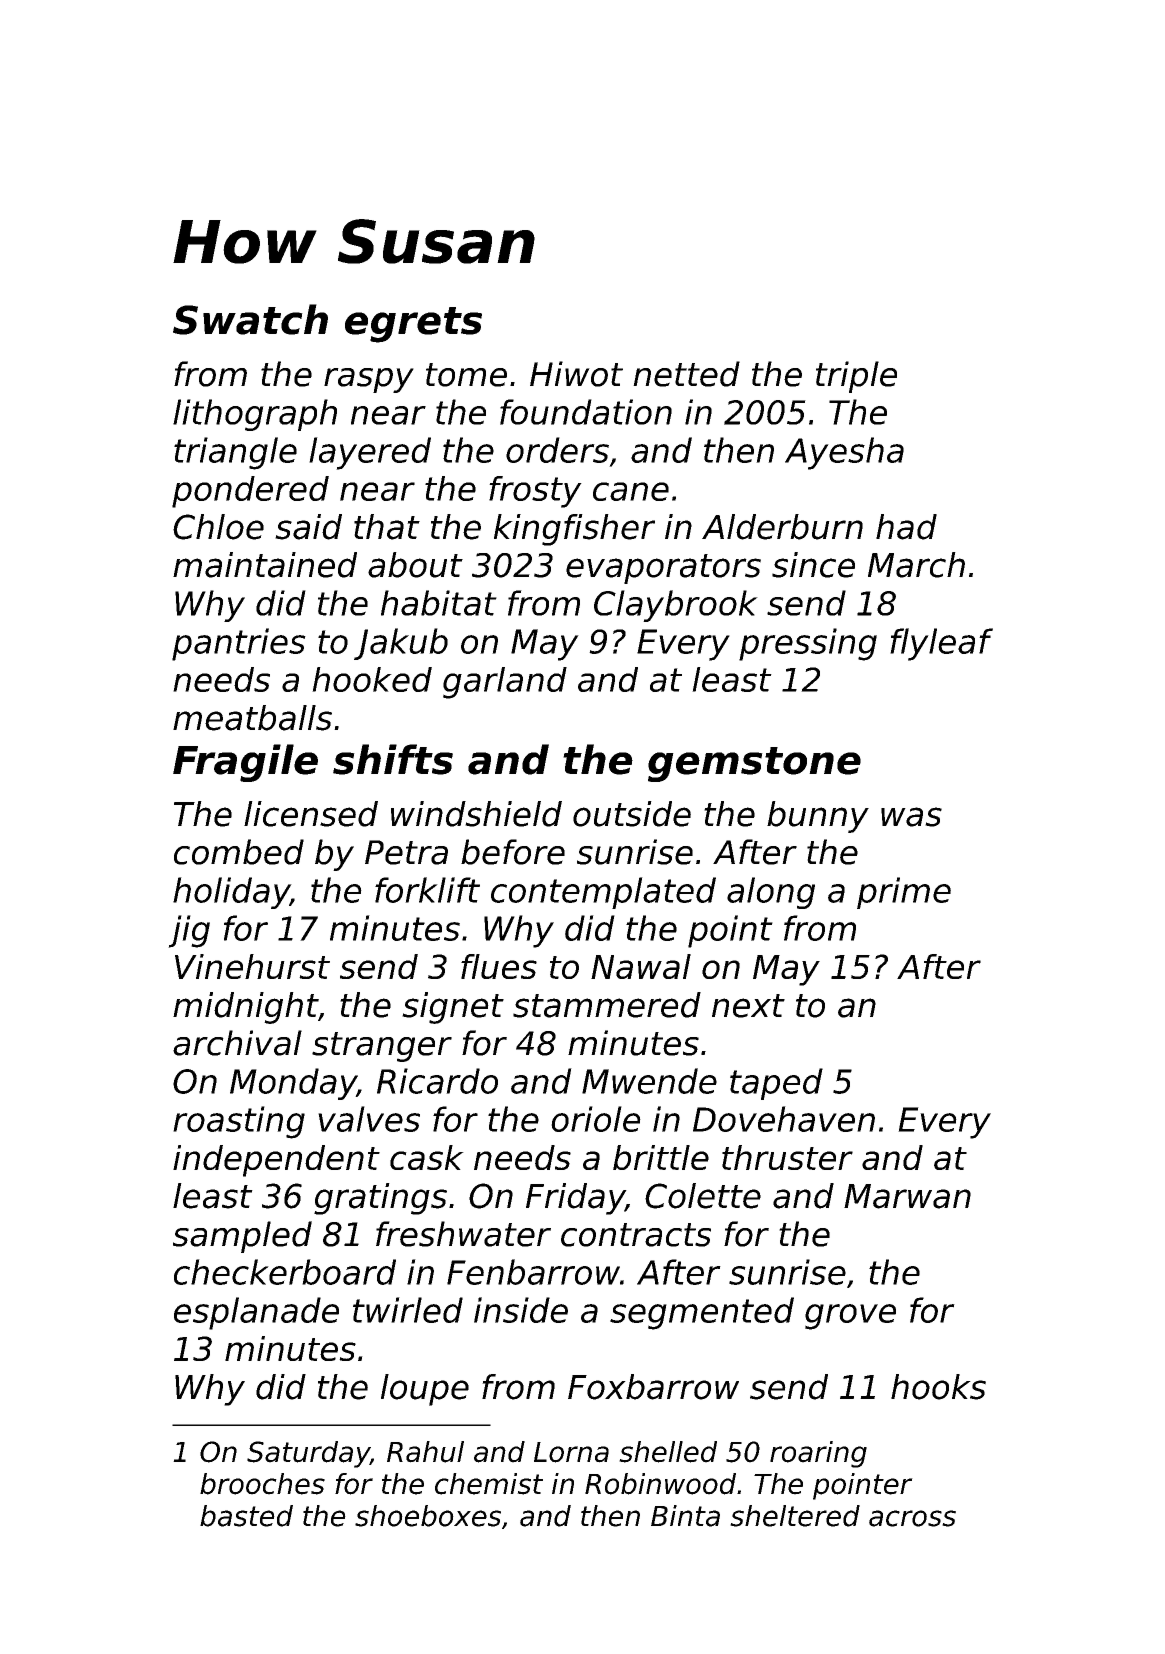 Image resolution: width=1165 pixels, height=1654 pixels. Describe the element at coordinates (463, 1234) in the screenshot. I see `freshwater` at that location.
